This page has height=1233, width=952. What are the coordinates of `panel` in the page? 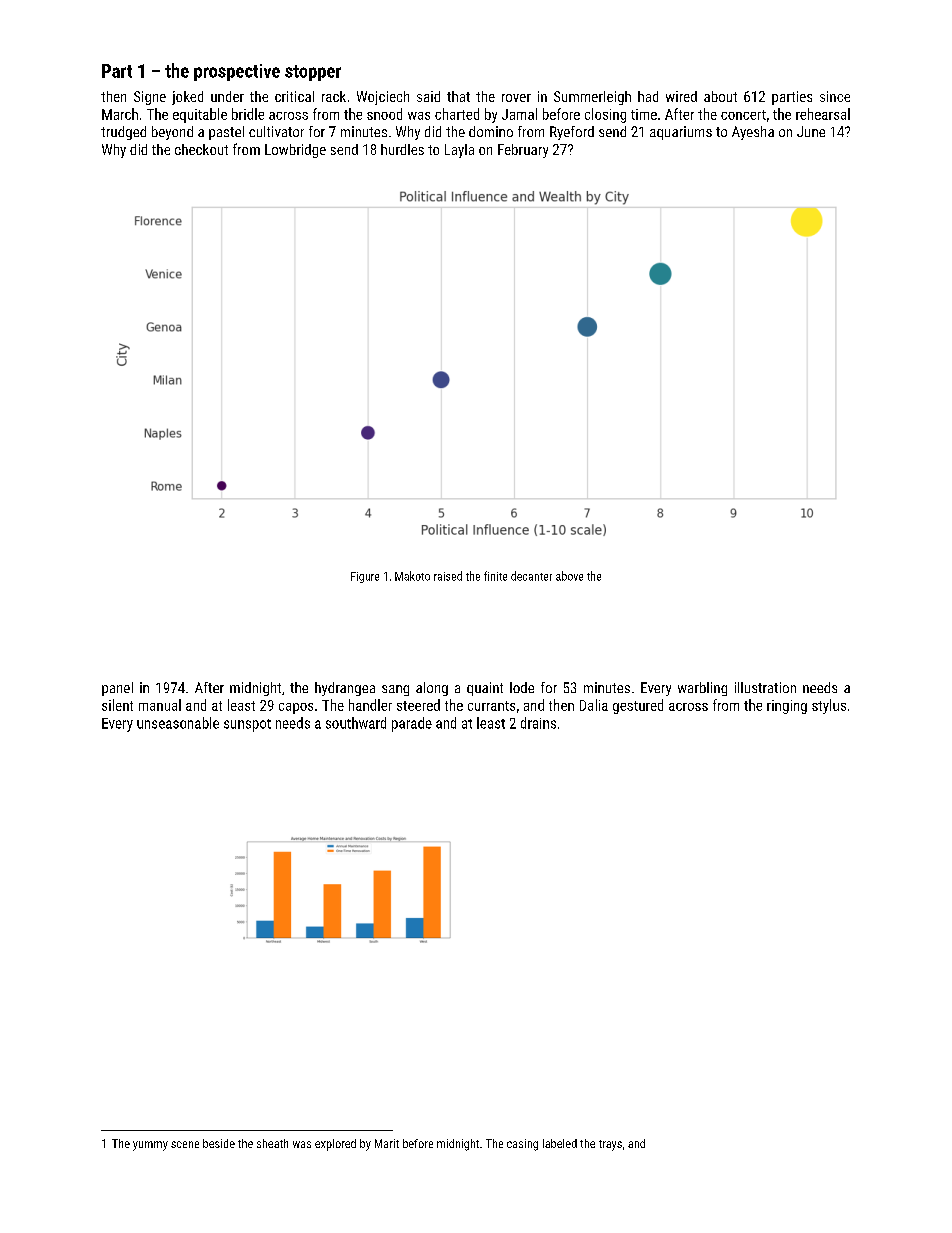 It's located at (117, 689).
